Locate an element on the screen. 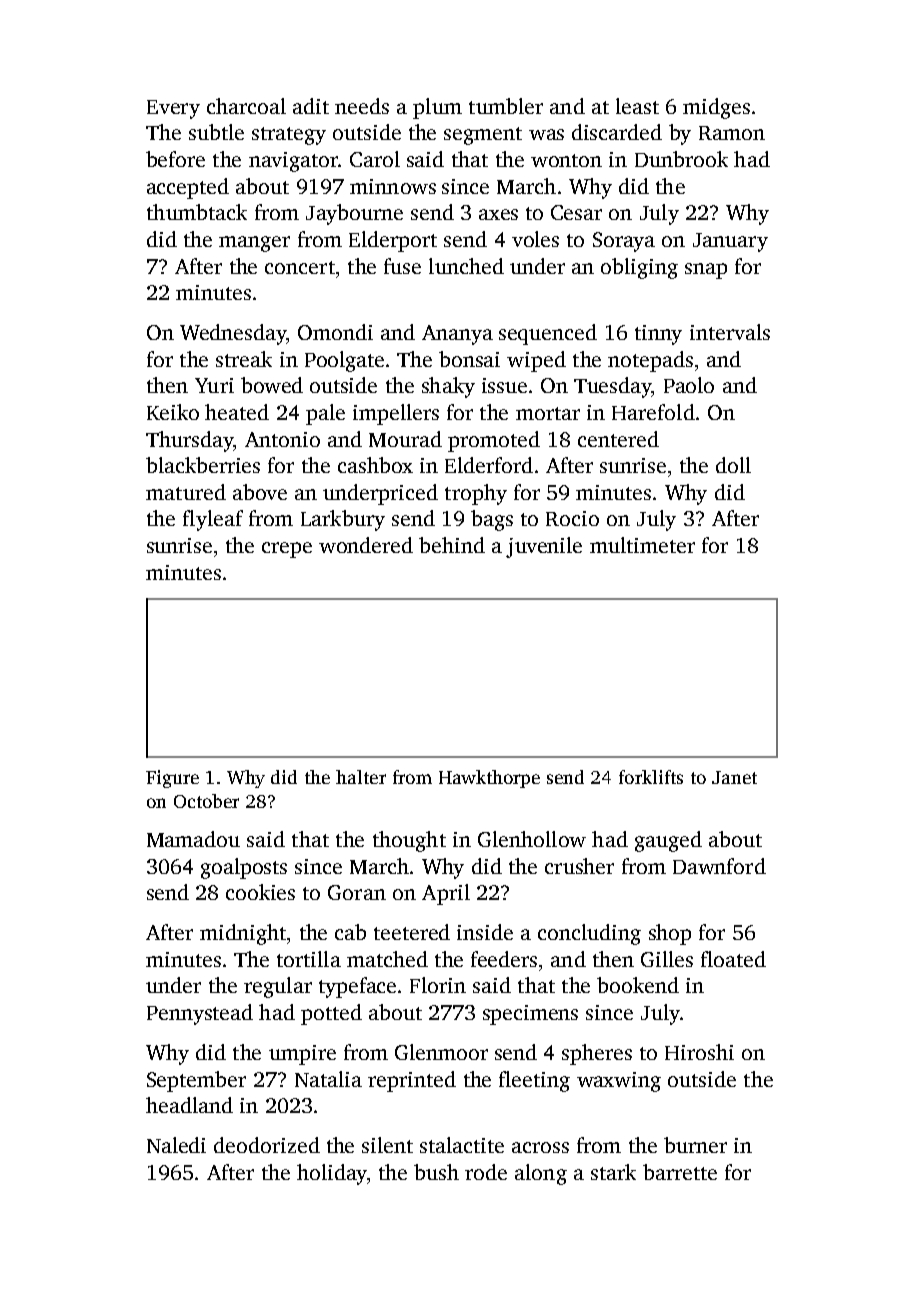  notepads is located at coordinates (650, 361).
